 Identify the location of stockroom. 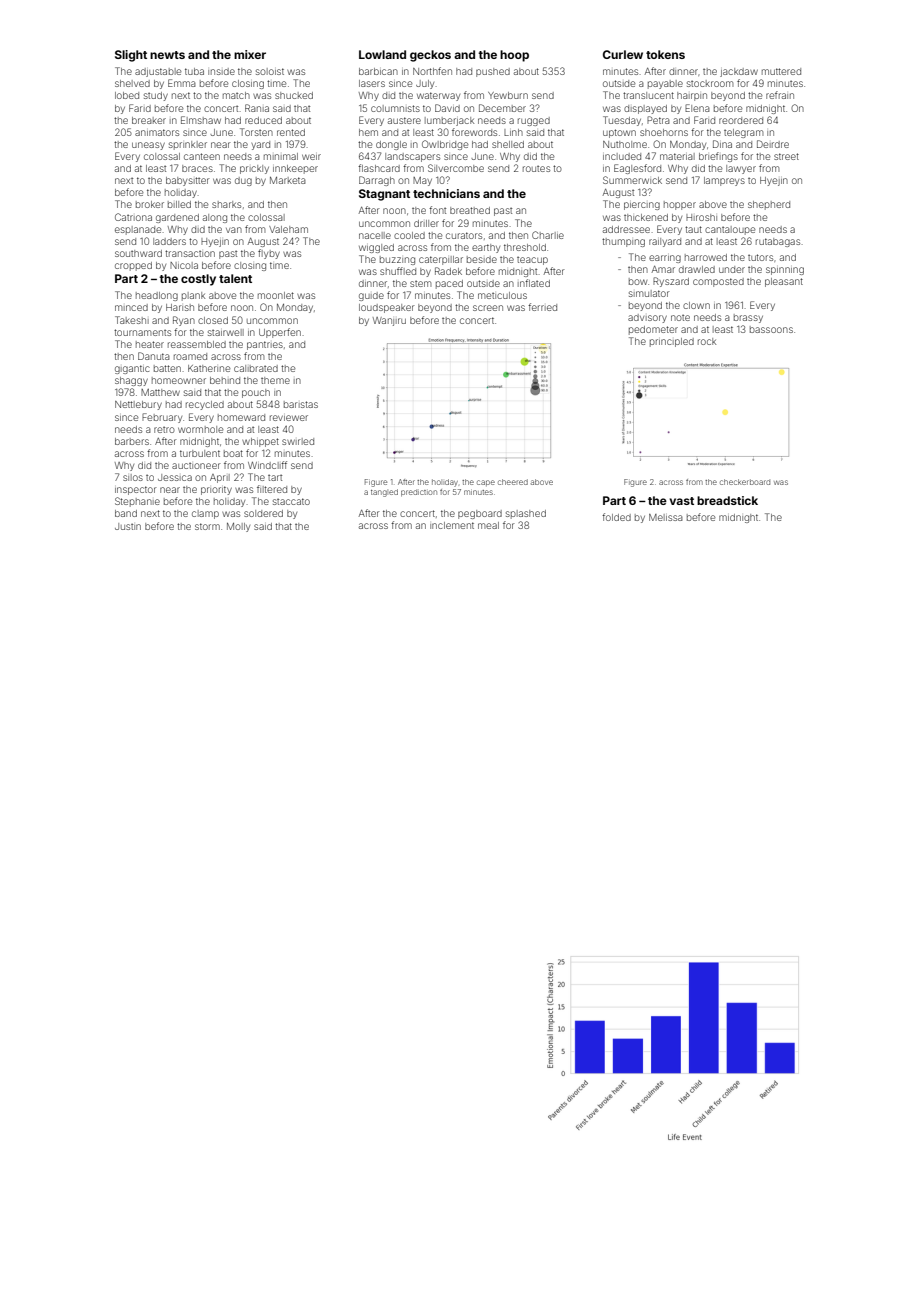
(710, 83).
